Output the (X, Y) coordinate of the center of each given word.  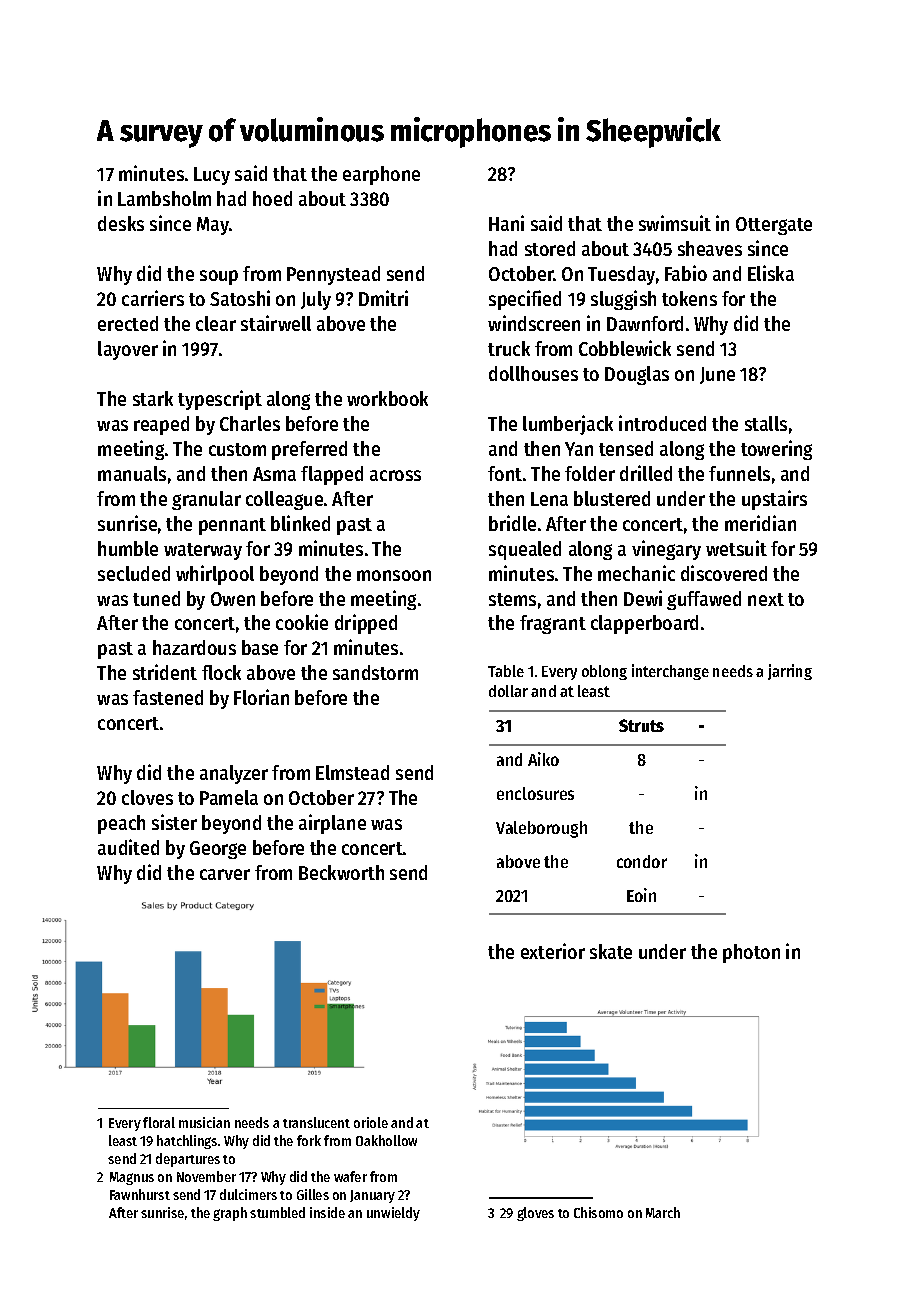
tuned (156, 598)
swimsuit (675, 223)
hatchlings (187, 1142)
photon (751, 953)
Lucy (212, 176)
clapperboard (644, 624)
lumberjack (568, 425)
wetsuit (736, 548)
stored (550, 248)
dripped (366, 624)
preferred (309, 450)
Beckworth (341, 872)
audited (128, 847)
